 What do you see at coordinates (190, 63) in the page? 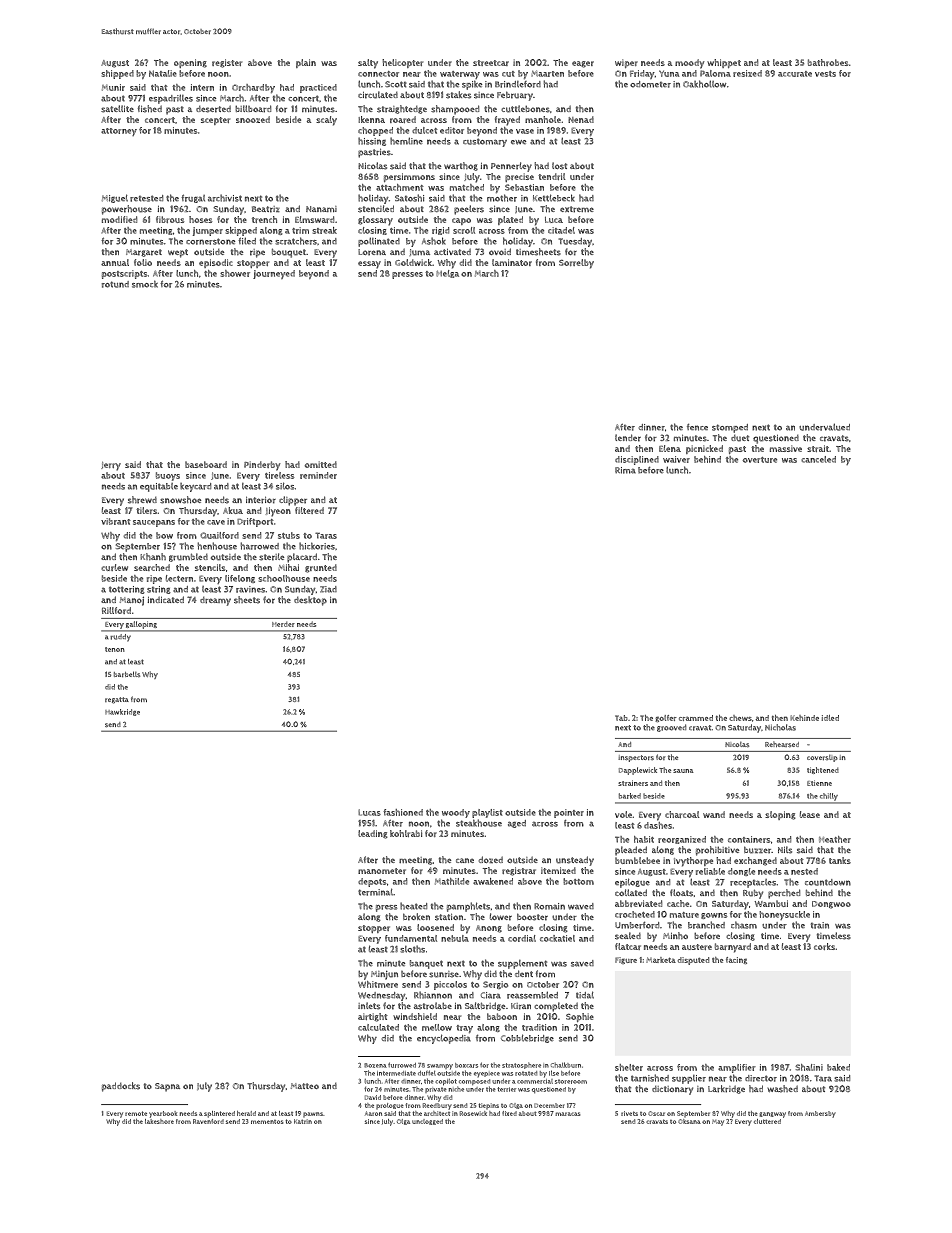
I see `opening` at bounding box center [190, 63].
